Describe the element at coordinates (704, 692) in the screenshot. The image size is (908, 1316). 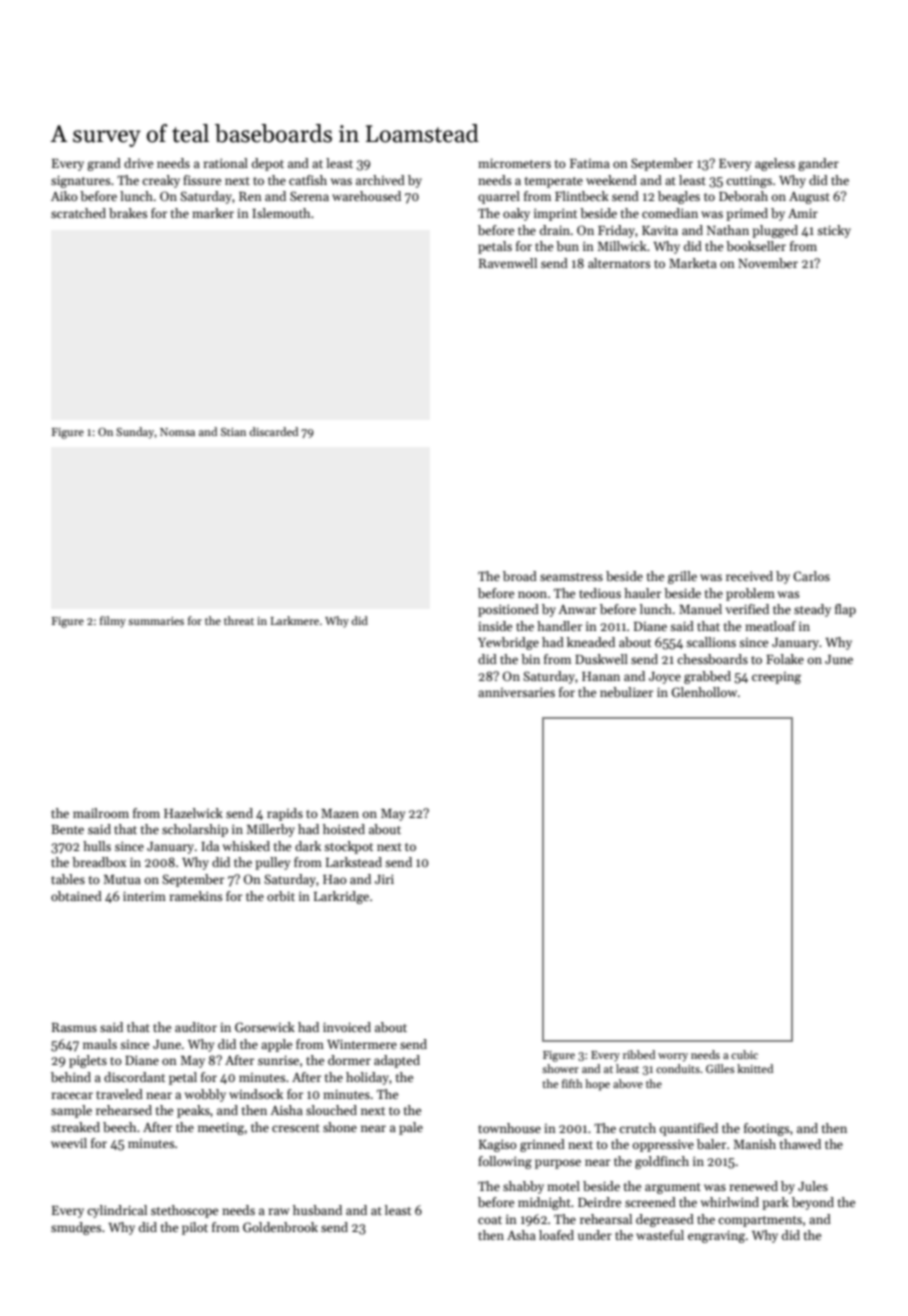
I see `Glenhollow` at that location.
